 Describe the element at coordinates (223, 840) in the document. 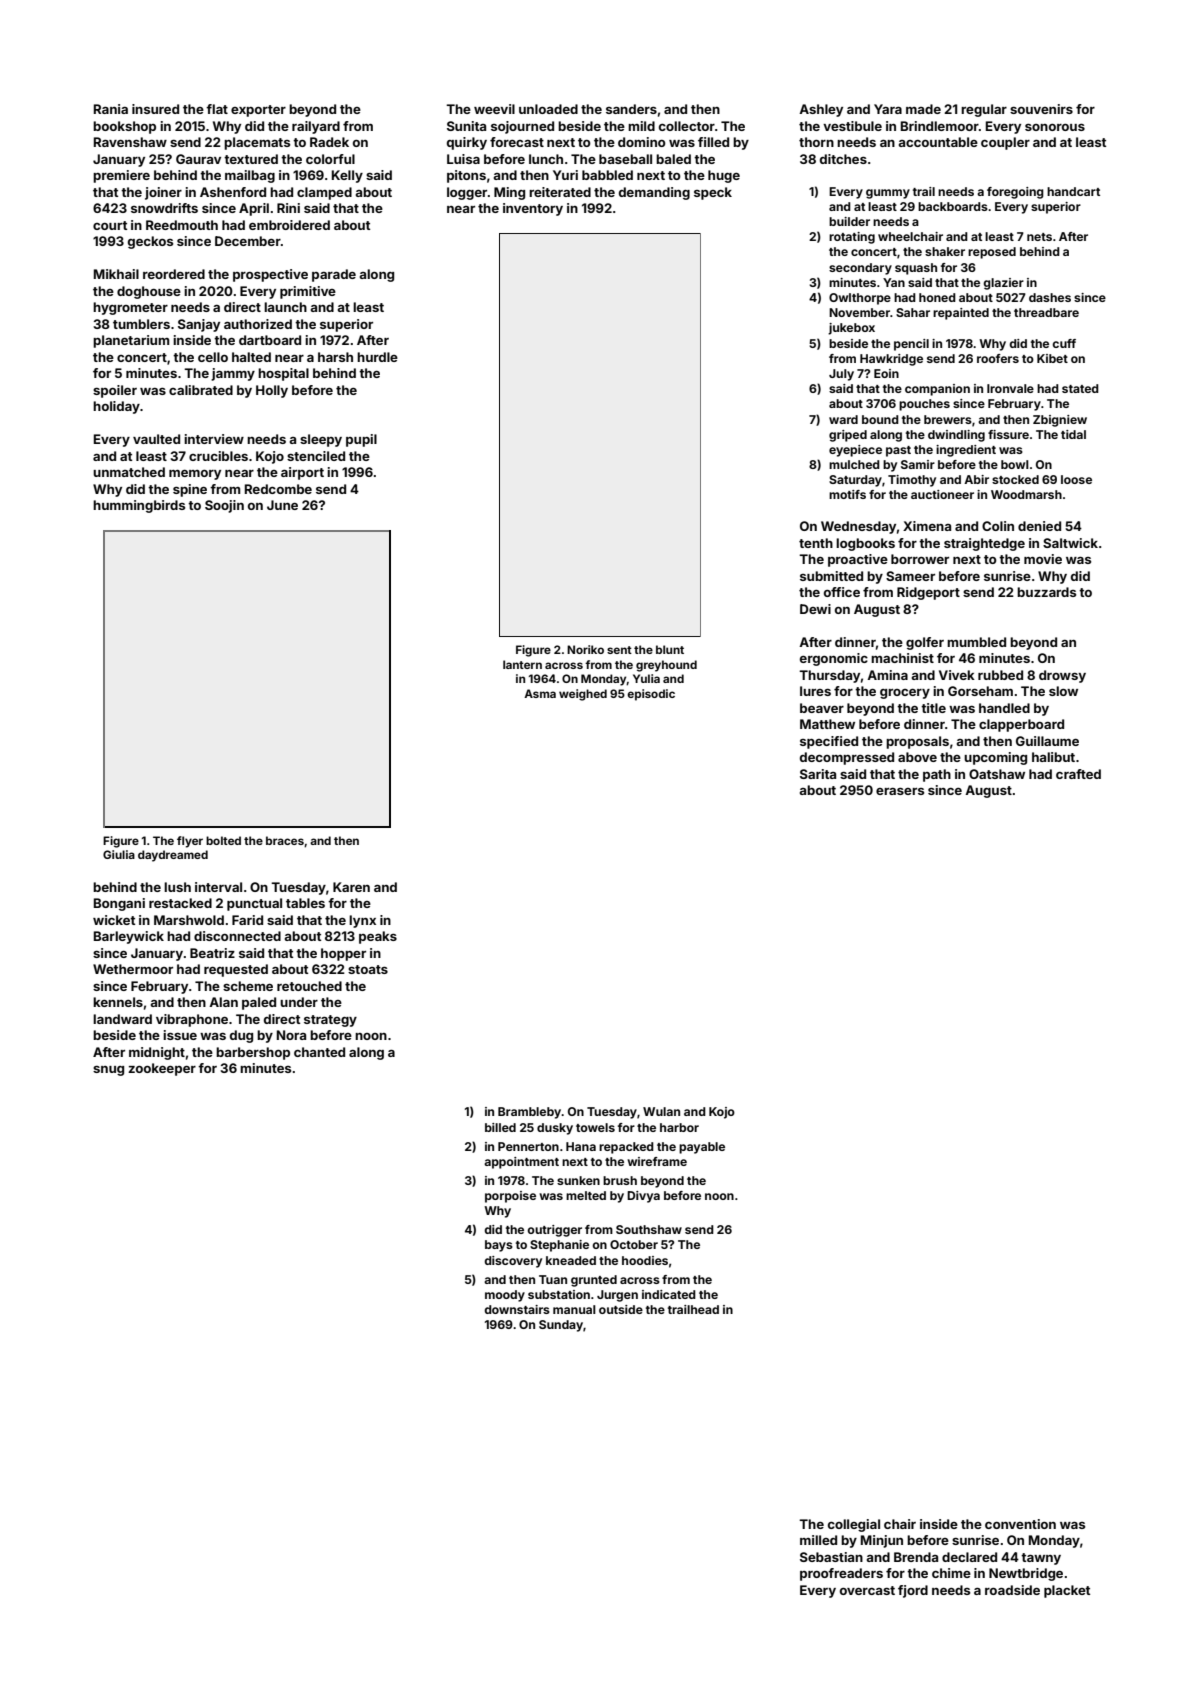

I see `bolted` at that location.
